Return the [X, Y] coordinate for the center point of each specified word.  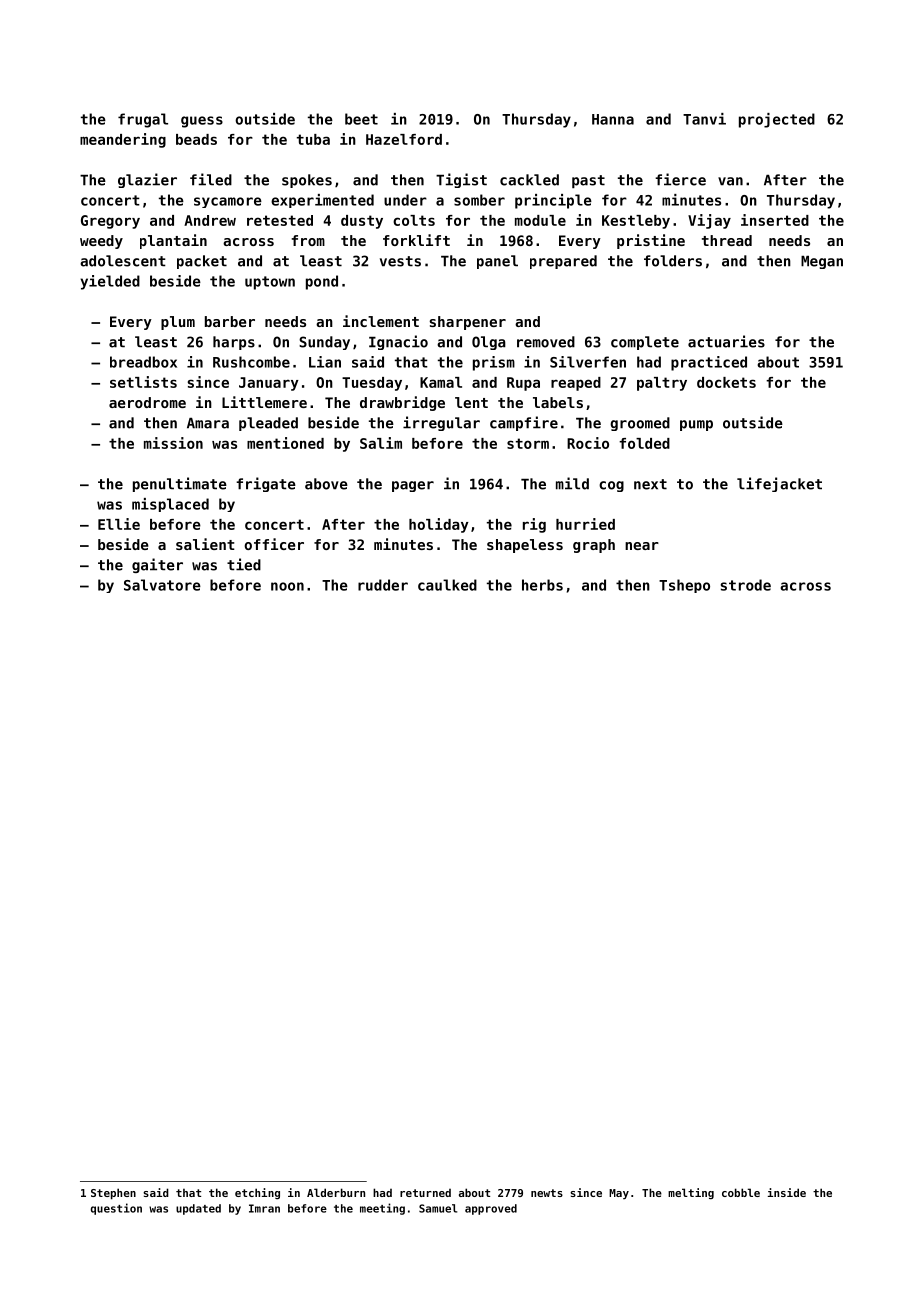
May [619, 1194]
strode [746, 585]
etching [257, 1193]
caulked [447, 585]
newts [547, 1193]
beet [361, 119]
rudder [383, 585]
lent [471, 402]
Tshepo [684, 586]
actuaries [726, 341]
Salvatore [162, 585]
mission [173, 443]
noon [287, 586]
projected [777, 120]
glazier [147, 180]
